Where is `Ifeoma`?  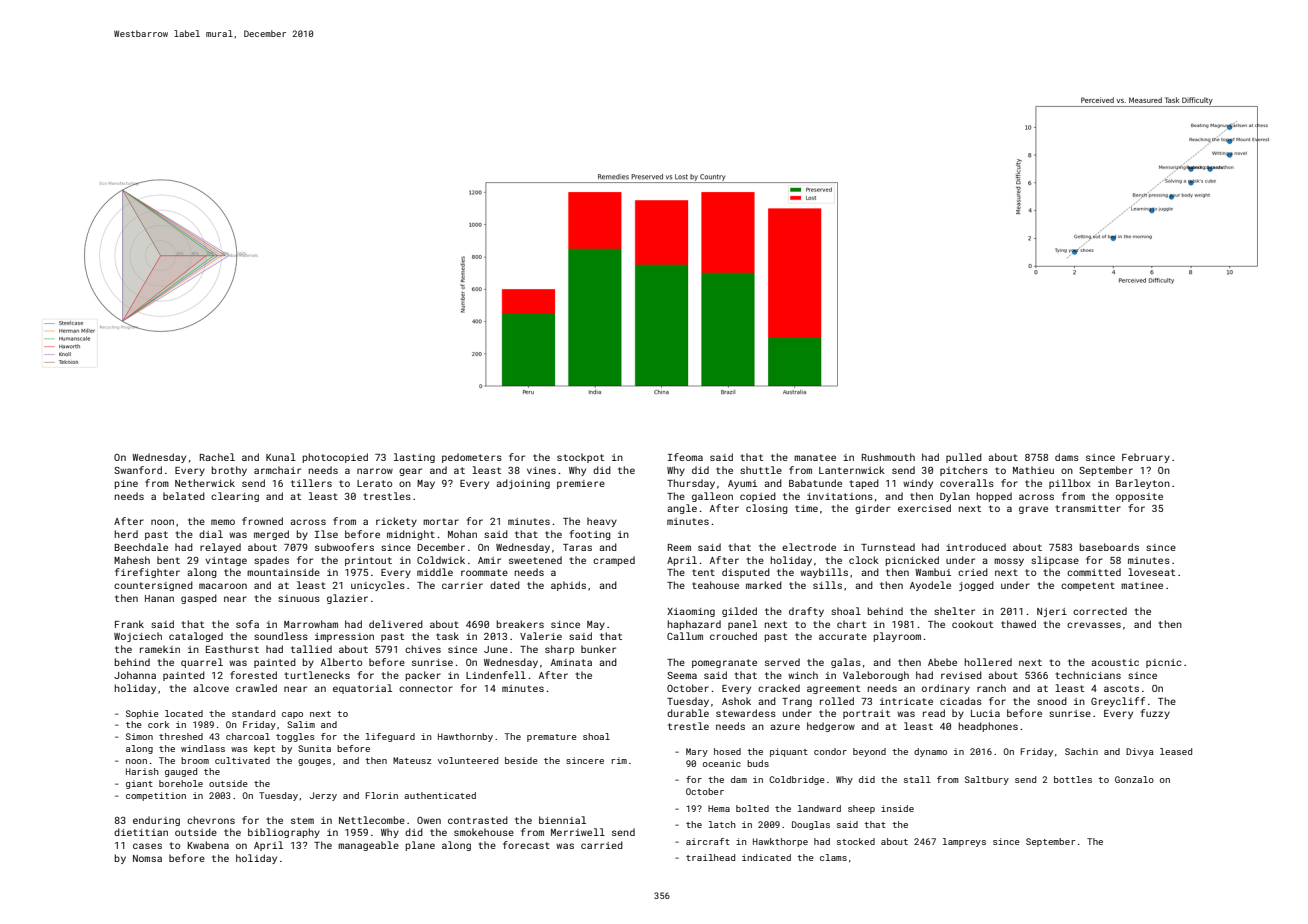 Ifeoma is located at coordinates (685, 457).
